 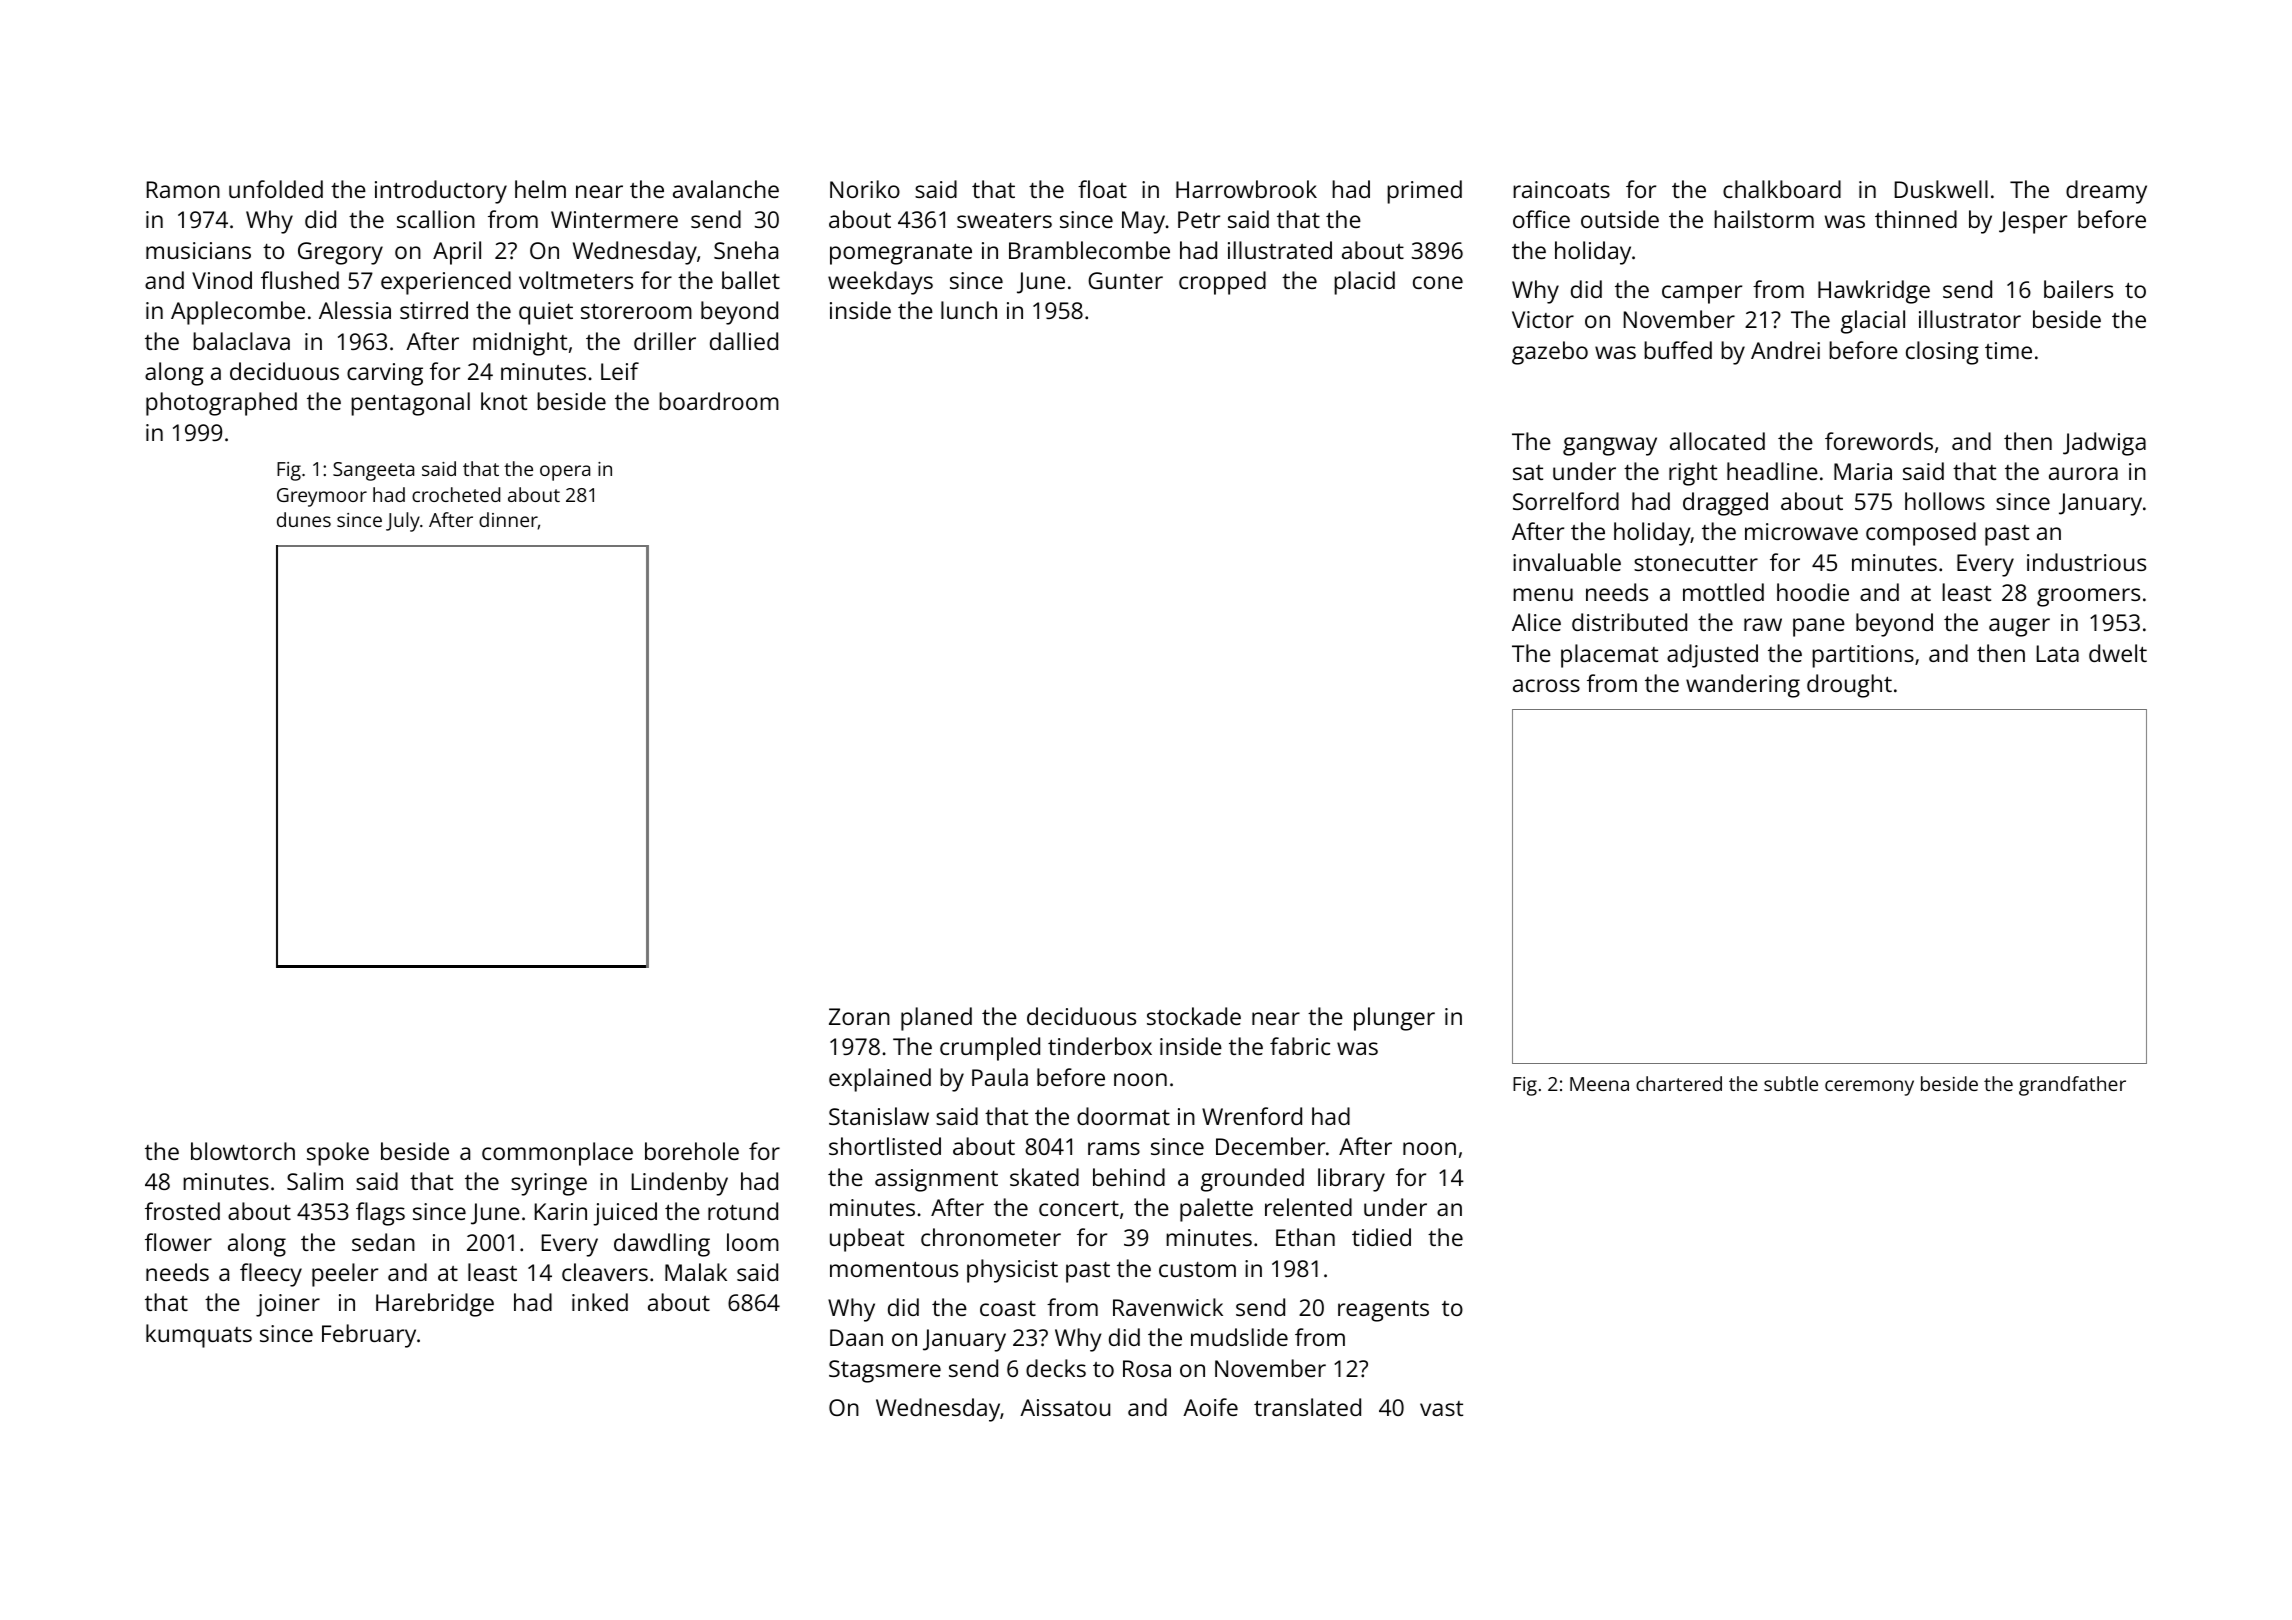 What do you see at coordinates (859, 1016) in the image?
I see `Zoran` at bounding box center [859, 1016].
